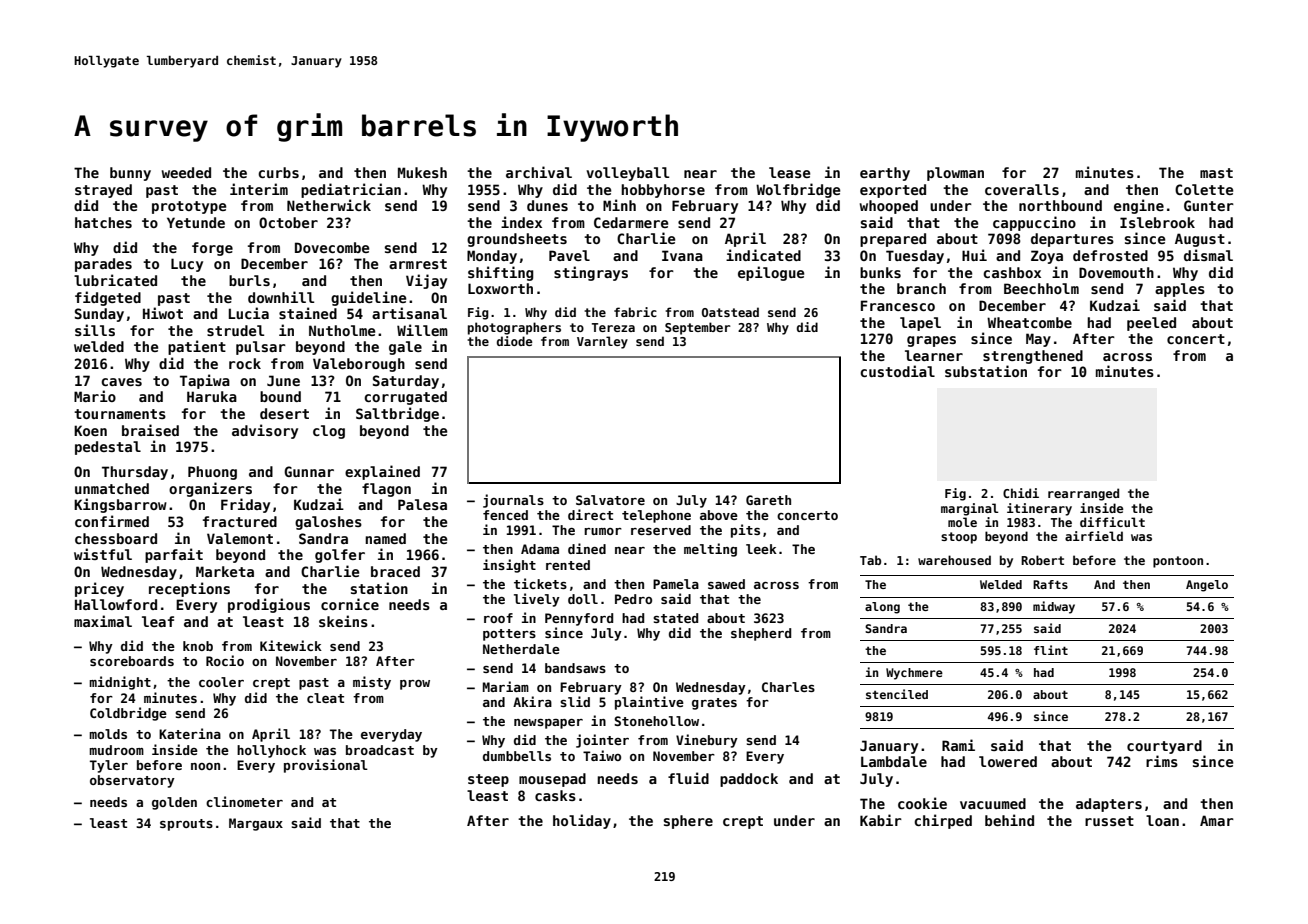  Describe the element at coordinates (1112, 522) in the screenshot. I see `difficult` at that location.
